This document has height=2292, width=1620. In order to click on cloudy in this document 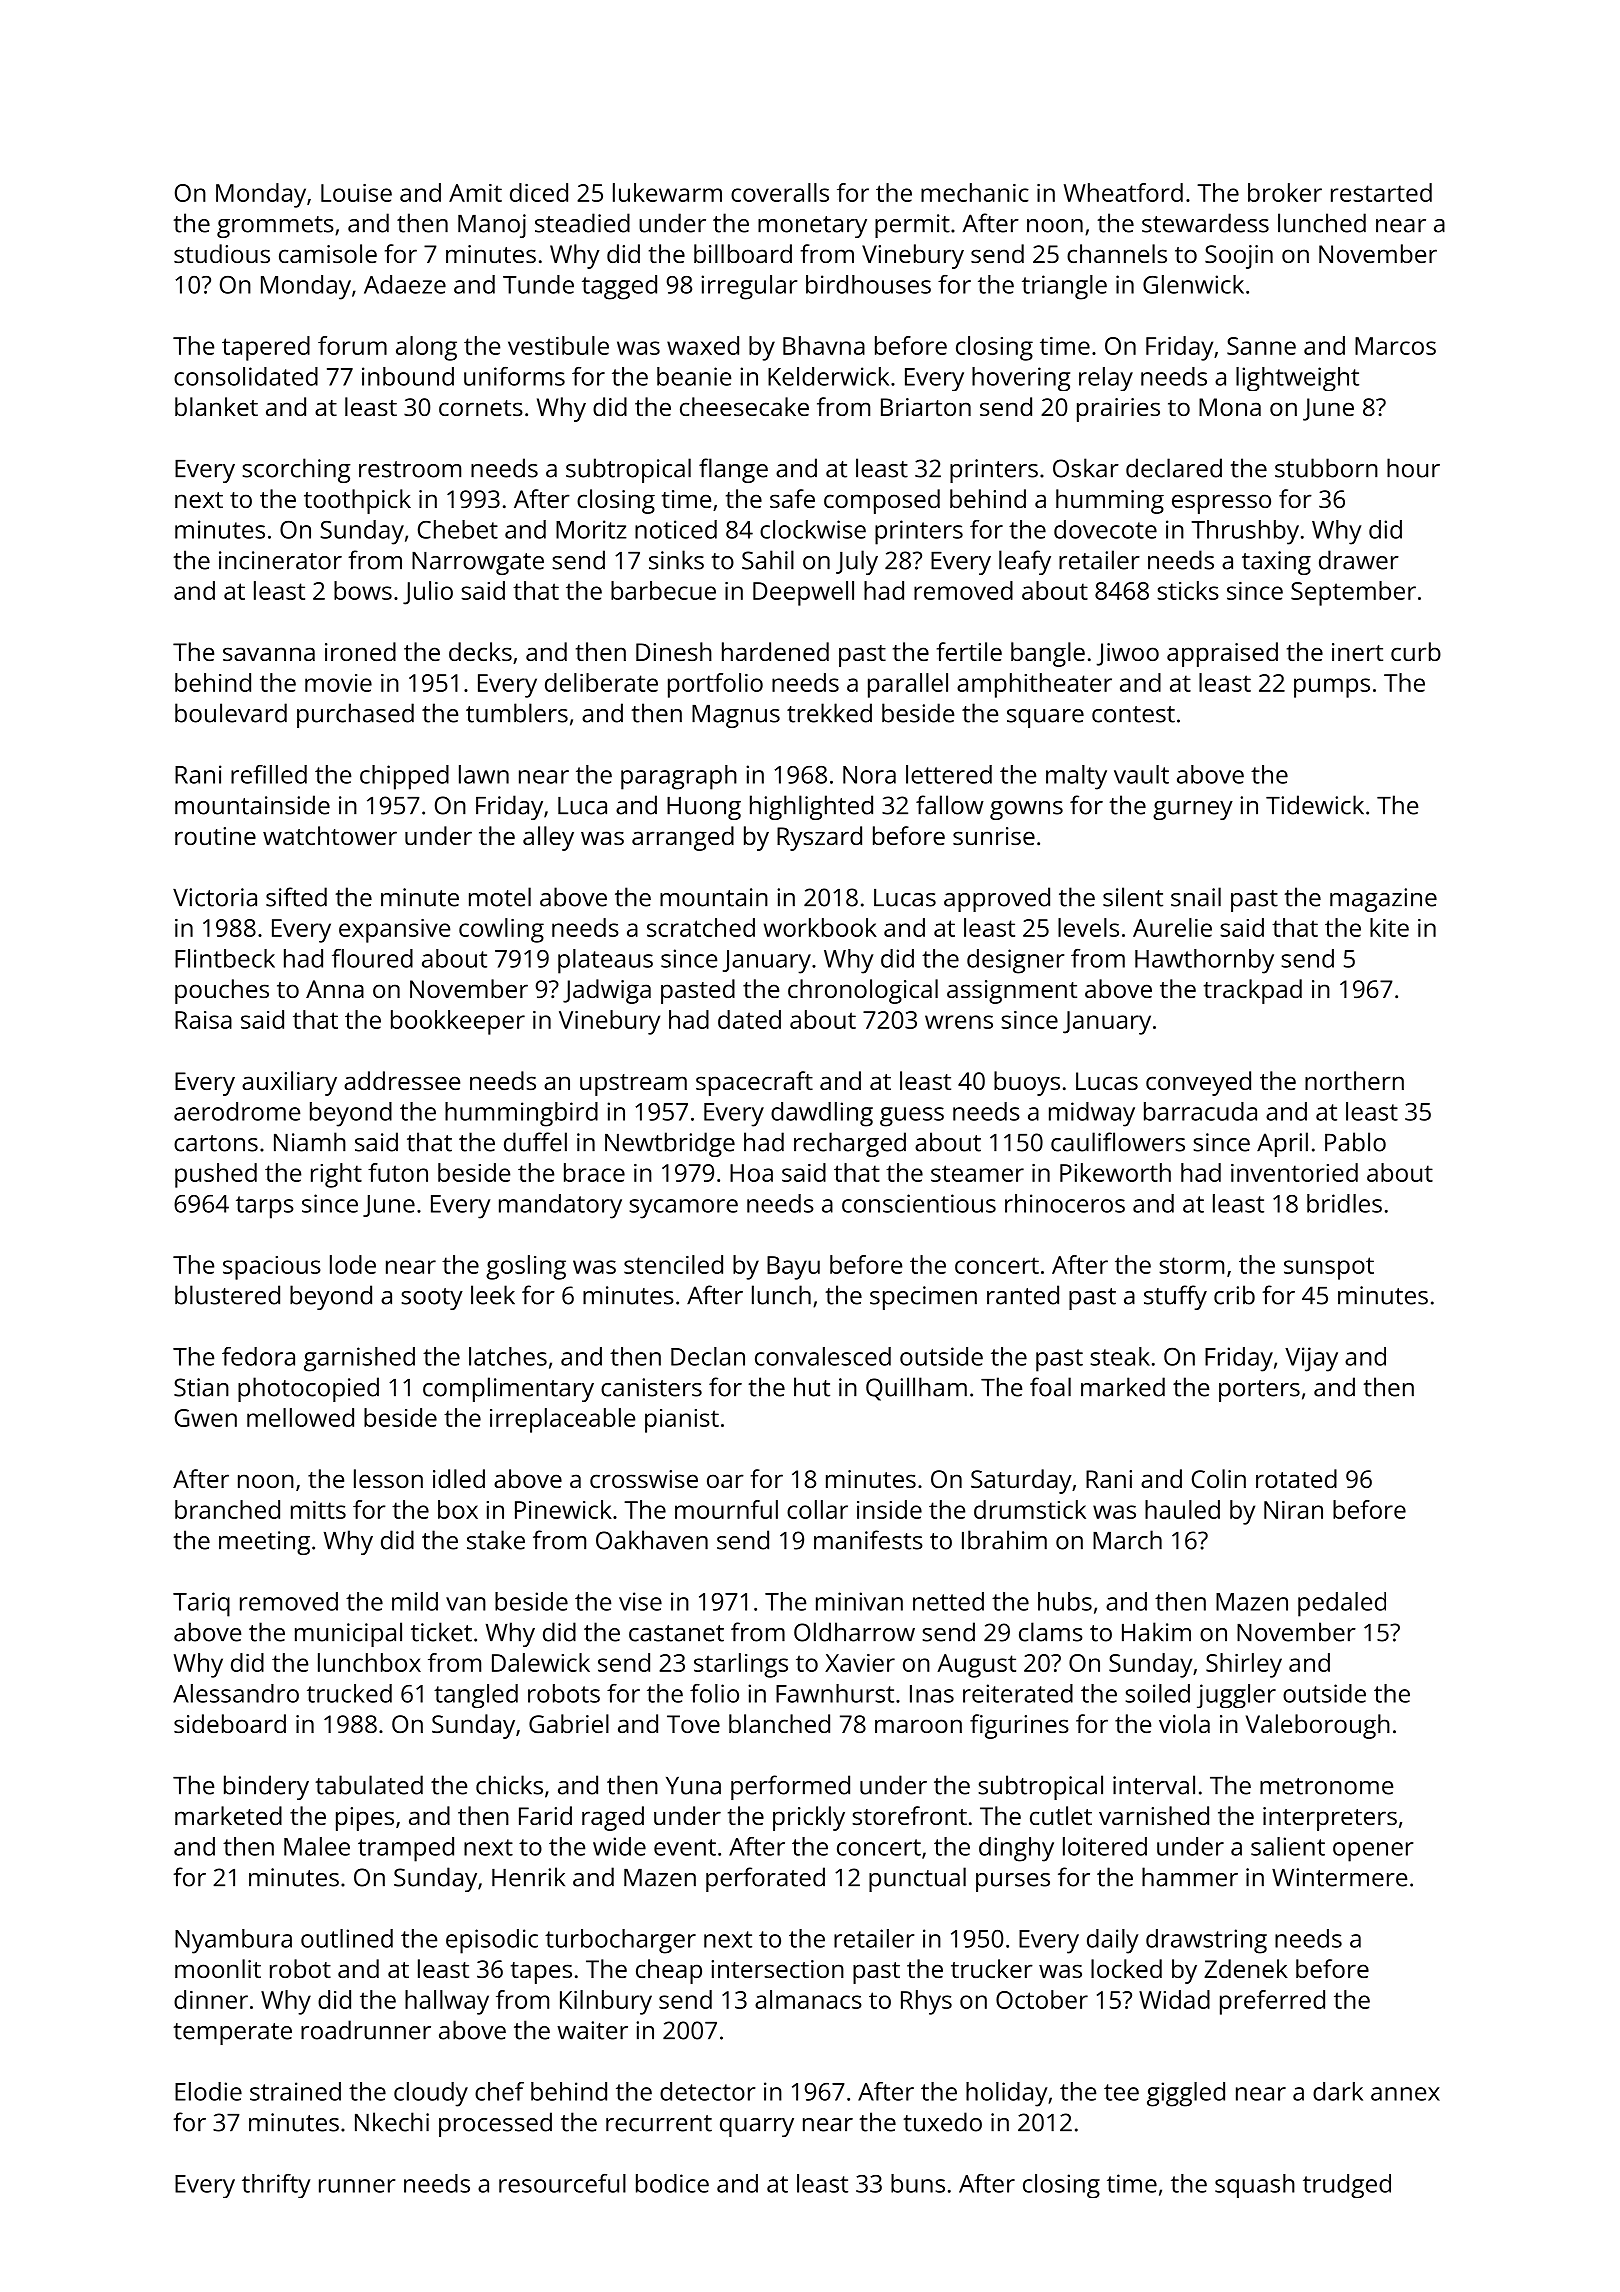, I will do `click(431, 2094)`.
